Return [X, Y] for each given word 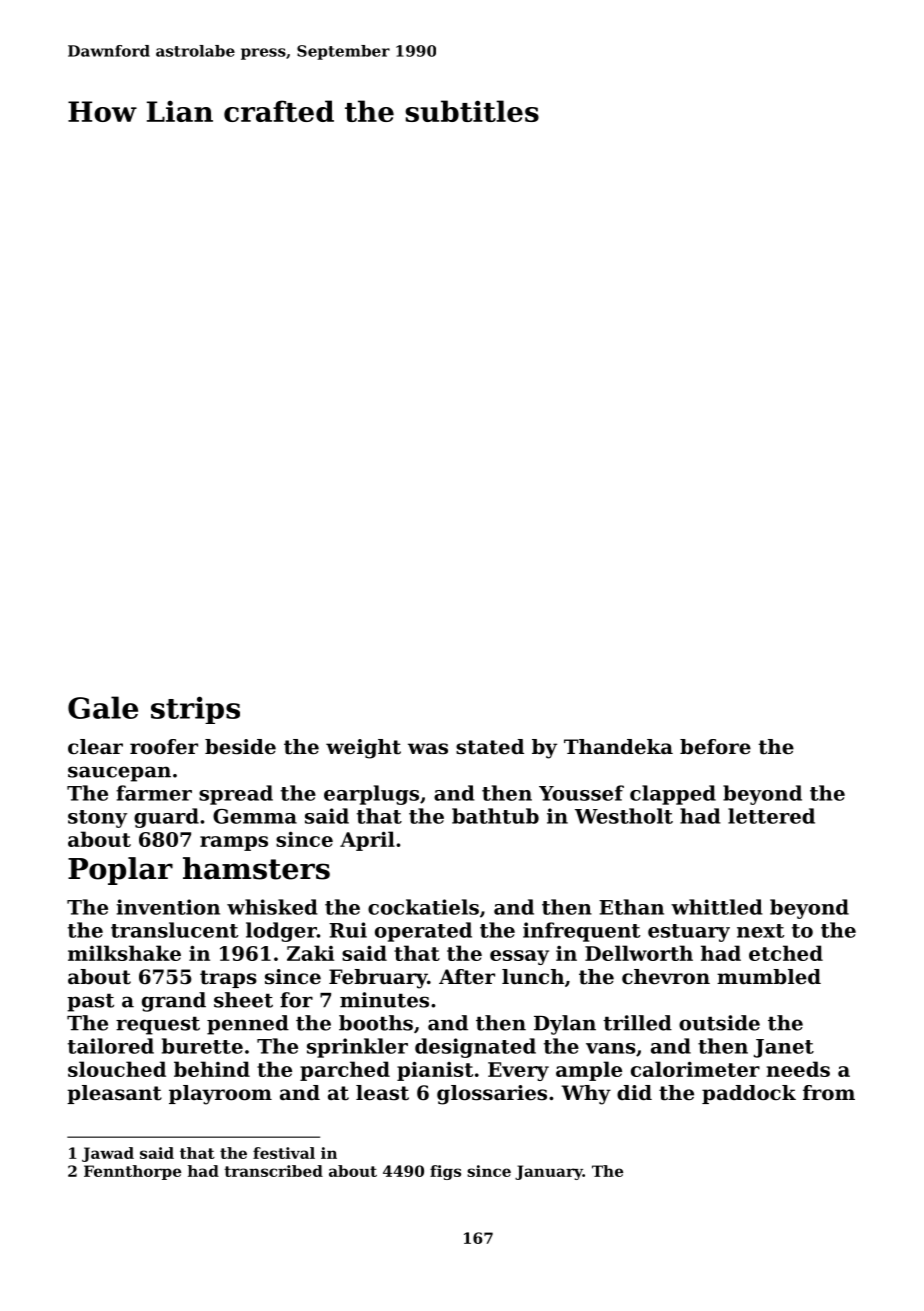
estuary [689, 933]
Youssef [581, 793]
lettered [771, 816]
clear [95, 747]
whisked [272, 907]
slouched [117, 1069]
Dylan [565, 1025]
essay [519, 957]
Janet [784, 1048]
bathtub [495, 816]
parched [345, 1071]
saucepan [119, 774]
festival [284, 1153]
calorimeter [695, 1069]
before [715, 747]
